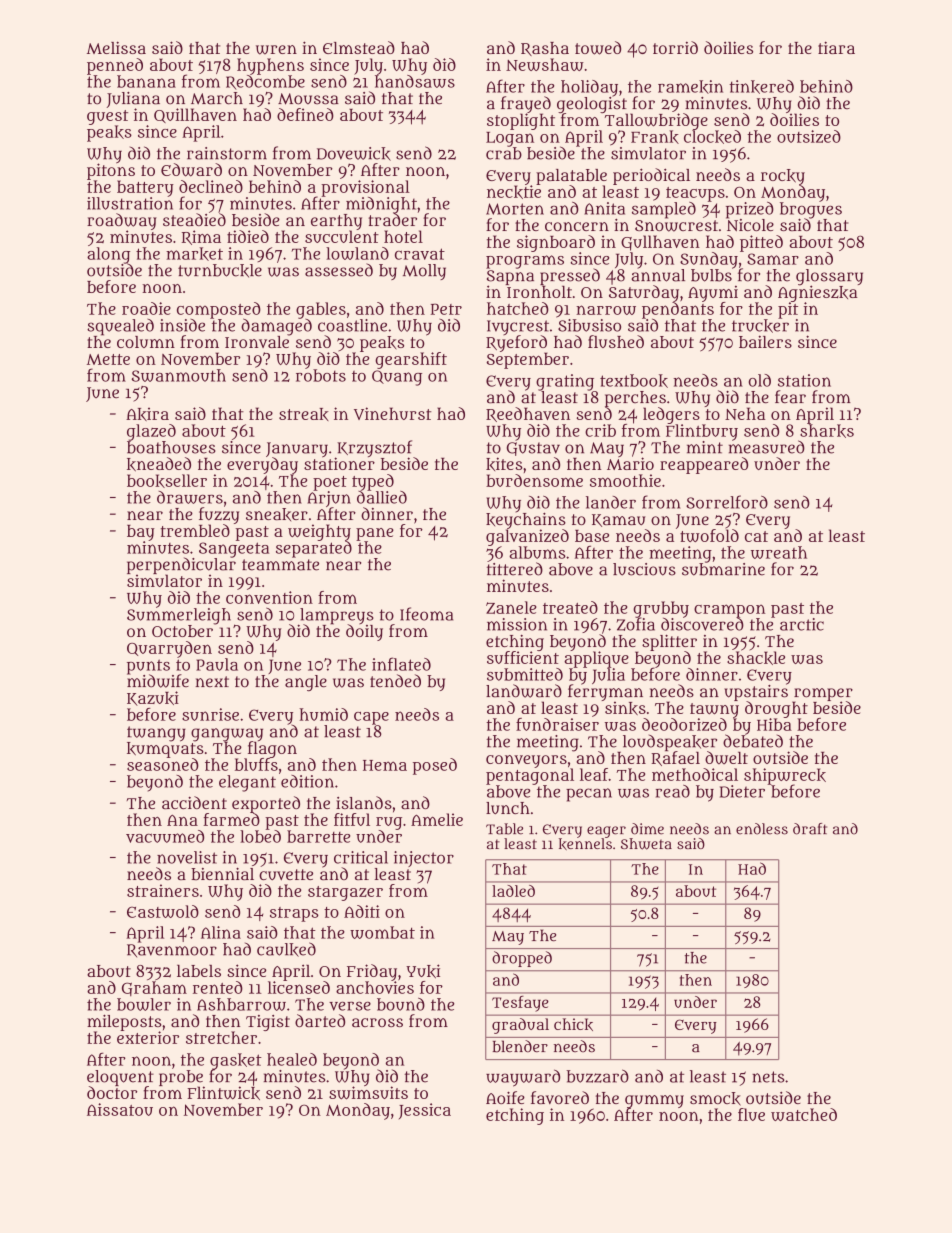  Describe the element at coordinates (141, 533) in the screenshot. I see `bay` at that location.
